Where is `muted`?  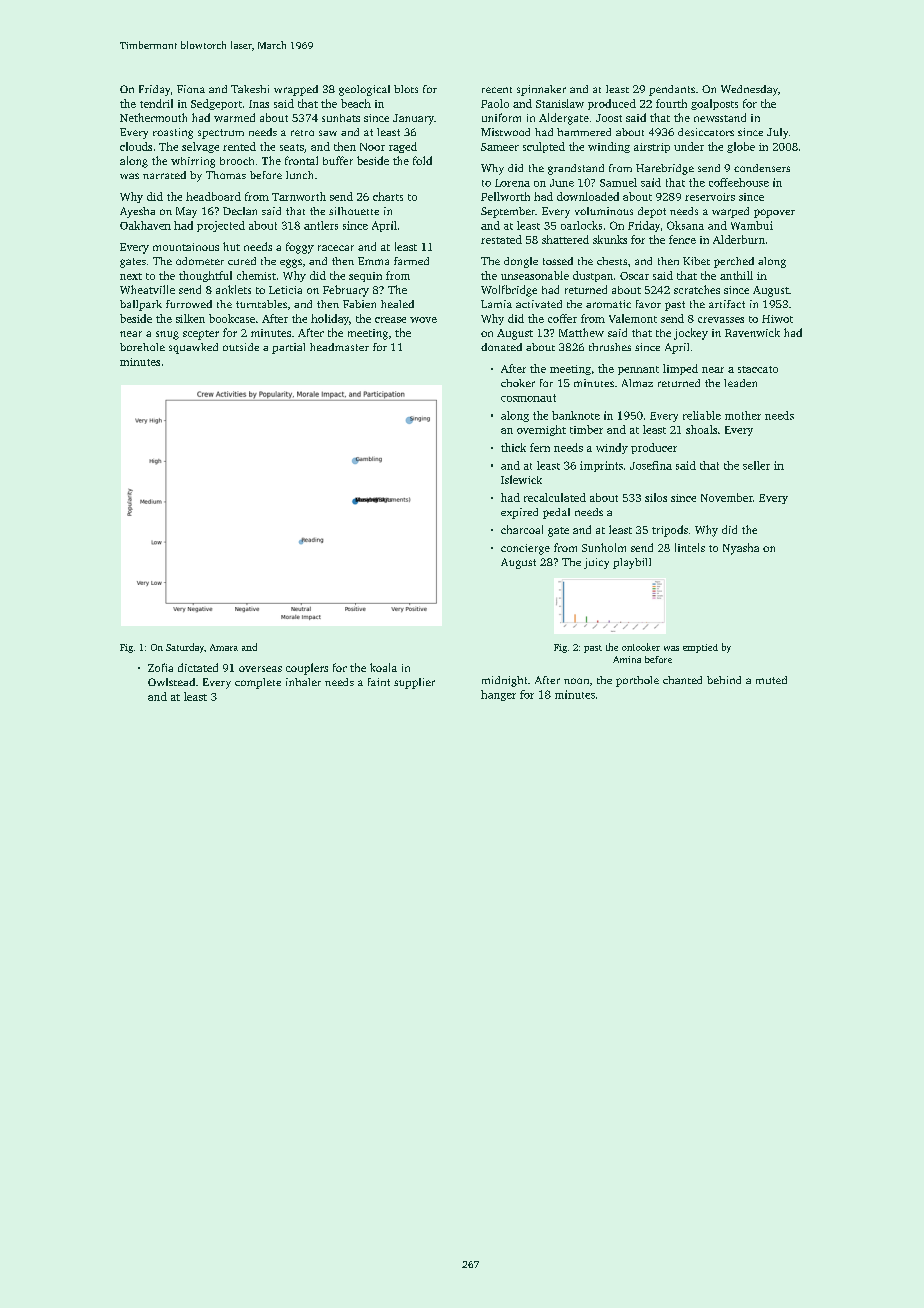 muted is located at coordinates (771, 680).
